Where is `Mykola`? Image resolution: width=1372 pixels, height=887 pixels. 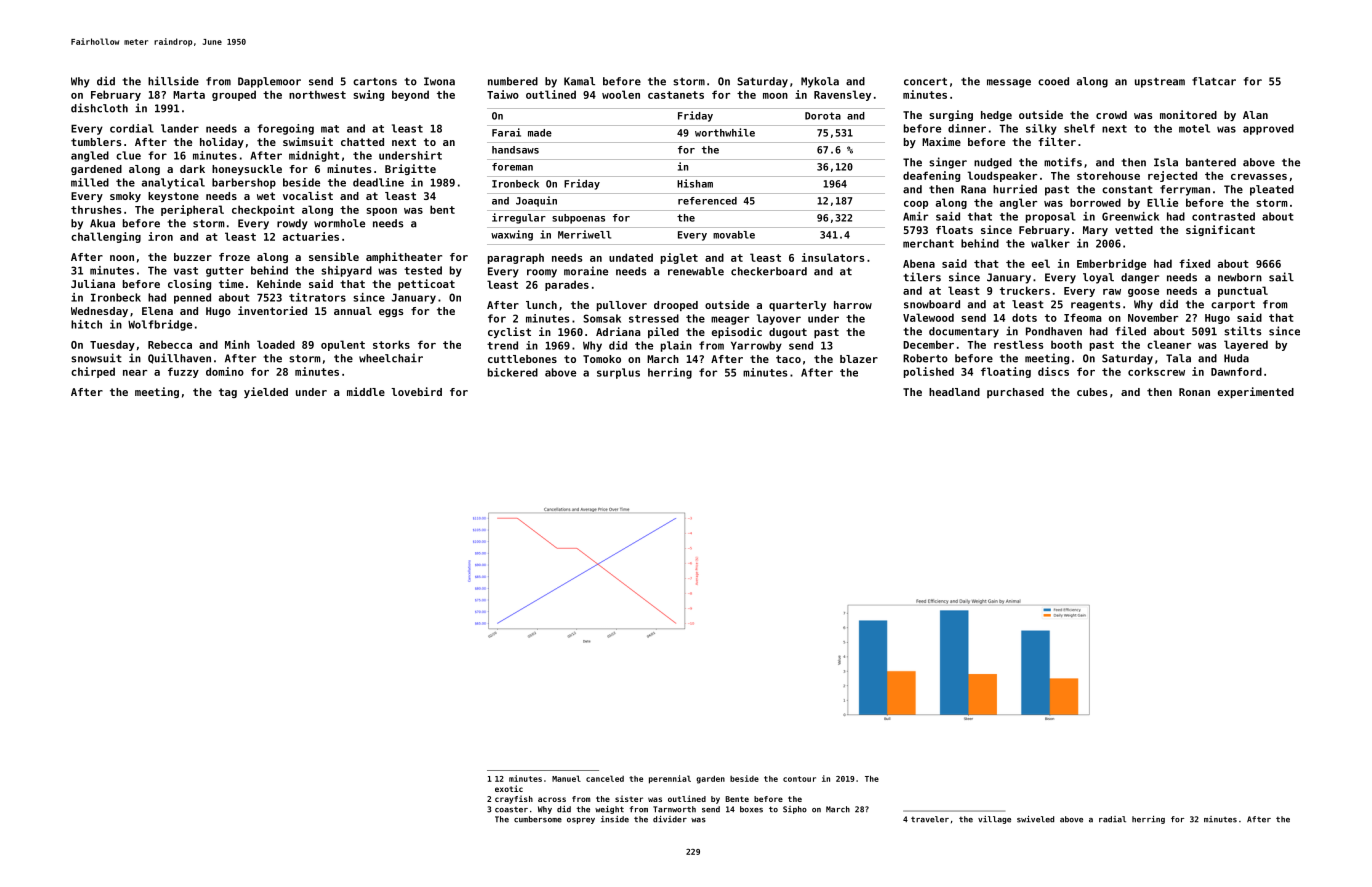
Mykola is located at coordinates (820, 82).
